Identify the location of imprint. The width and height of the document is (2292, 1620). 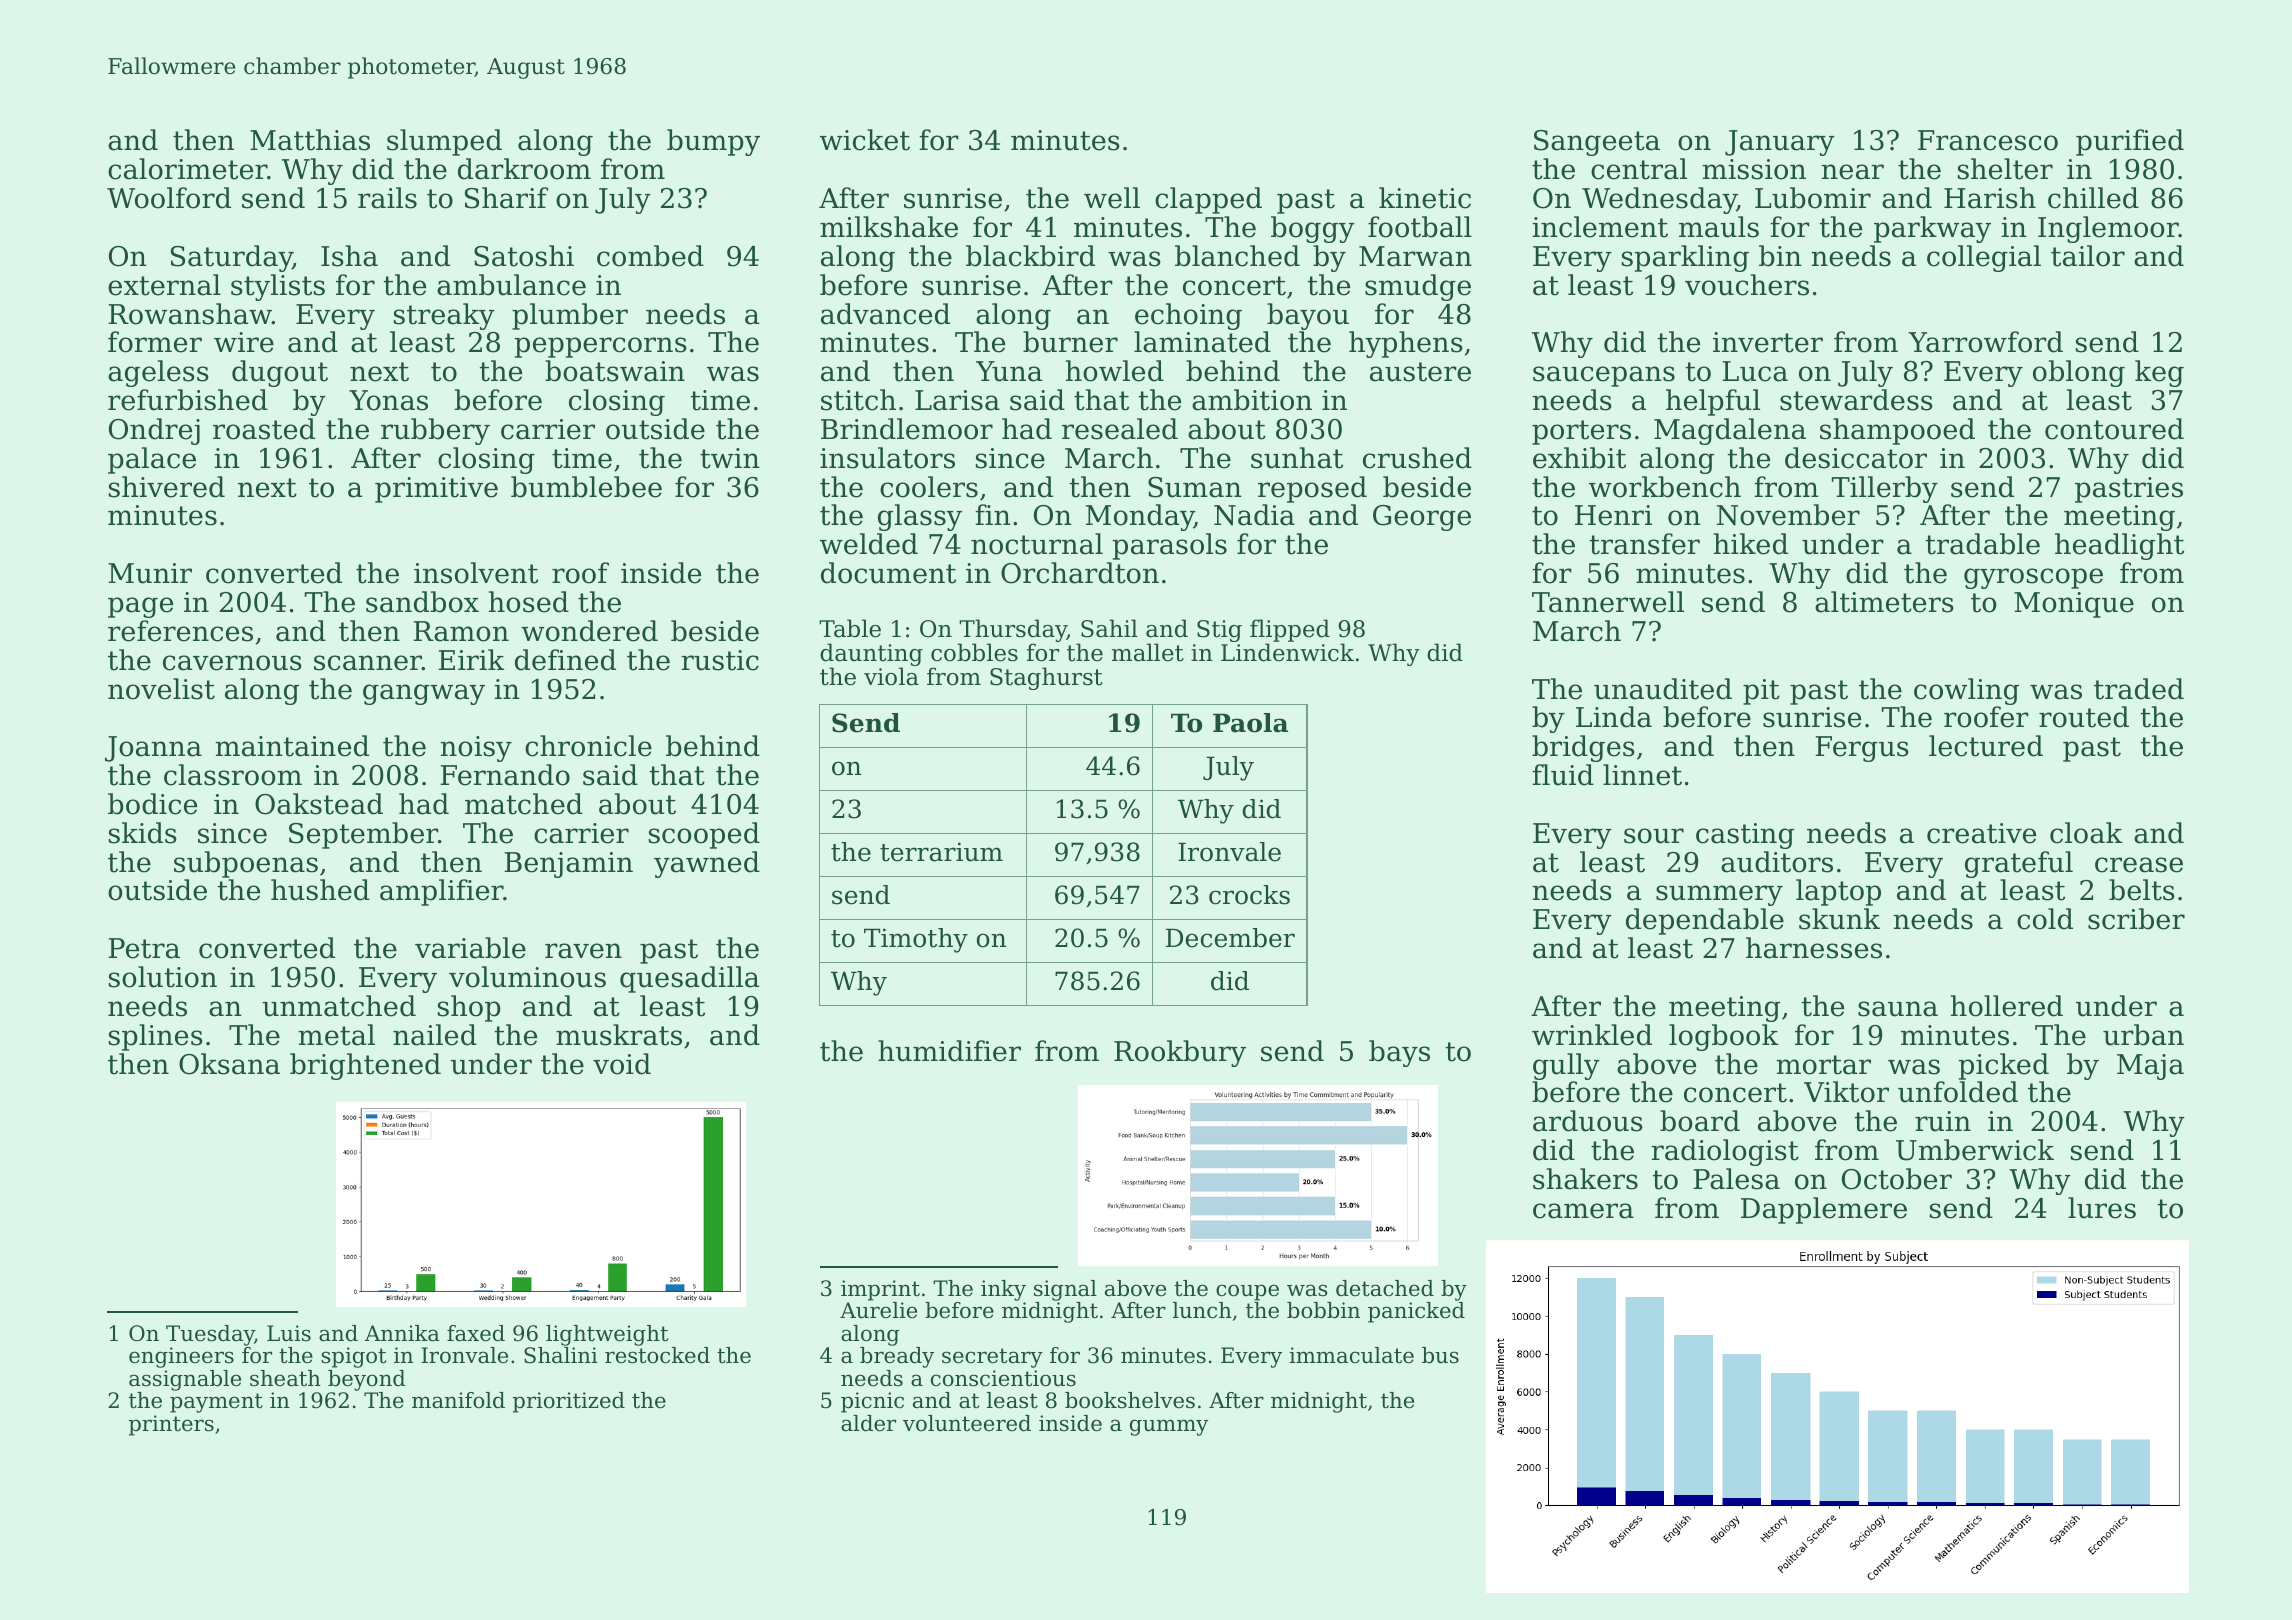
(880, 1290).
